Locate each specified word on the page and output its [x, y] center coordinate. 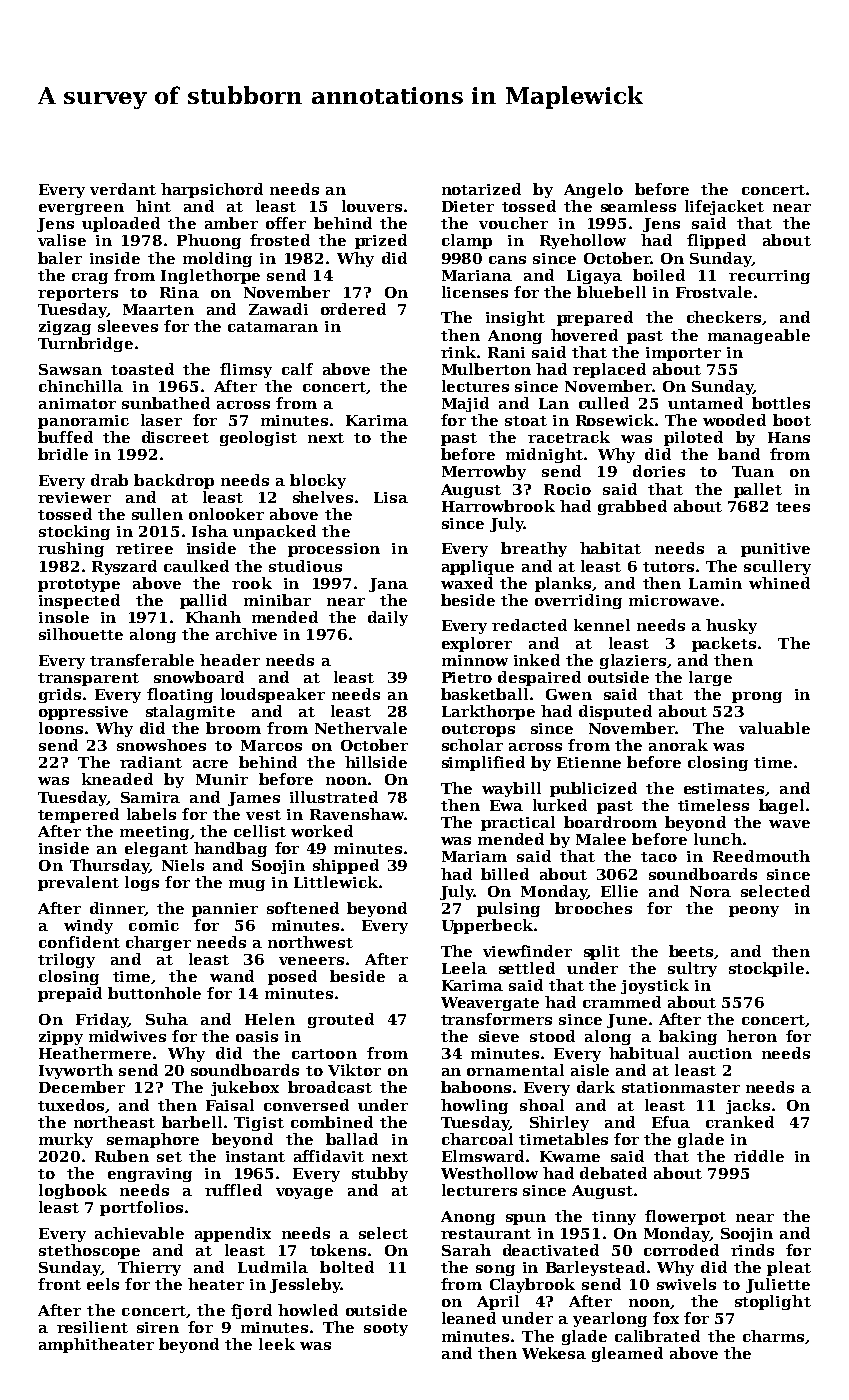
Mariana [477, 275]
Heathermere [95, 1053]
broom [233, 728]
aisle [590, 1070]
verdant [123, 189]
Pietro [467, 677]
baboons [476, 1087]
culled [604, 403]
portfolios [141, 1208]
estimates [724, 788]
